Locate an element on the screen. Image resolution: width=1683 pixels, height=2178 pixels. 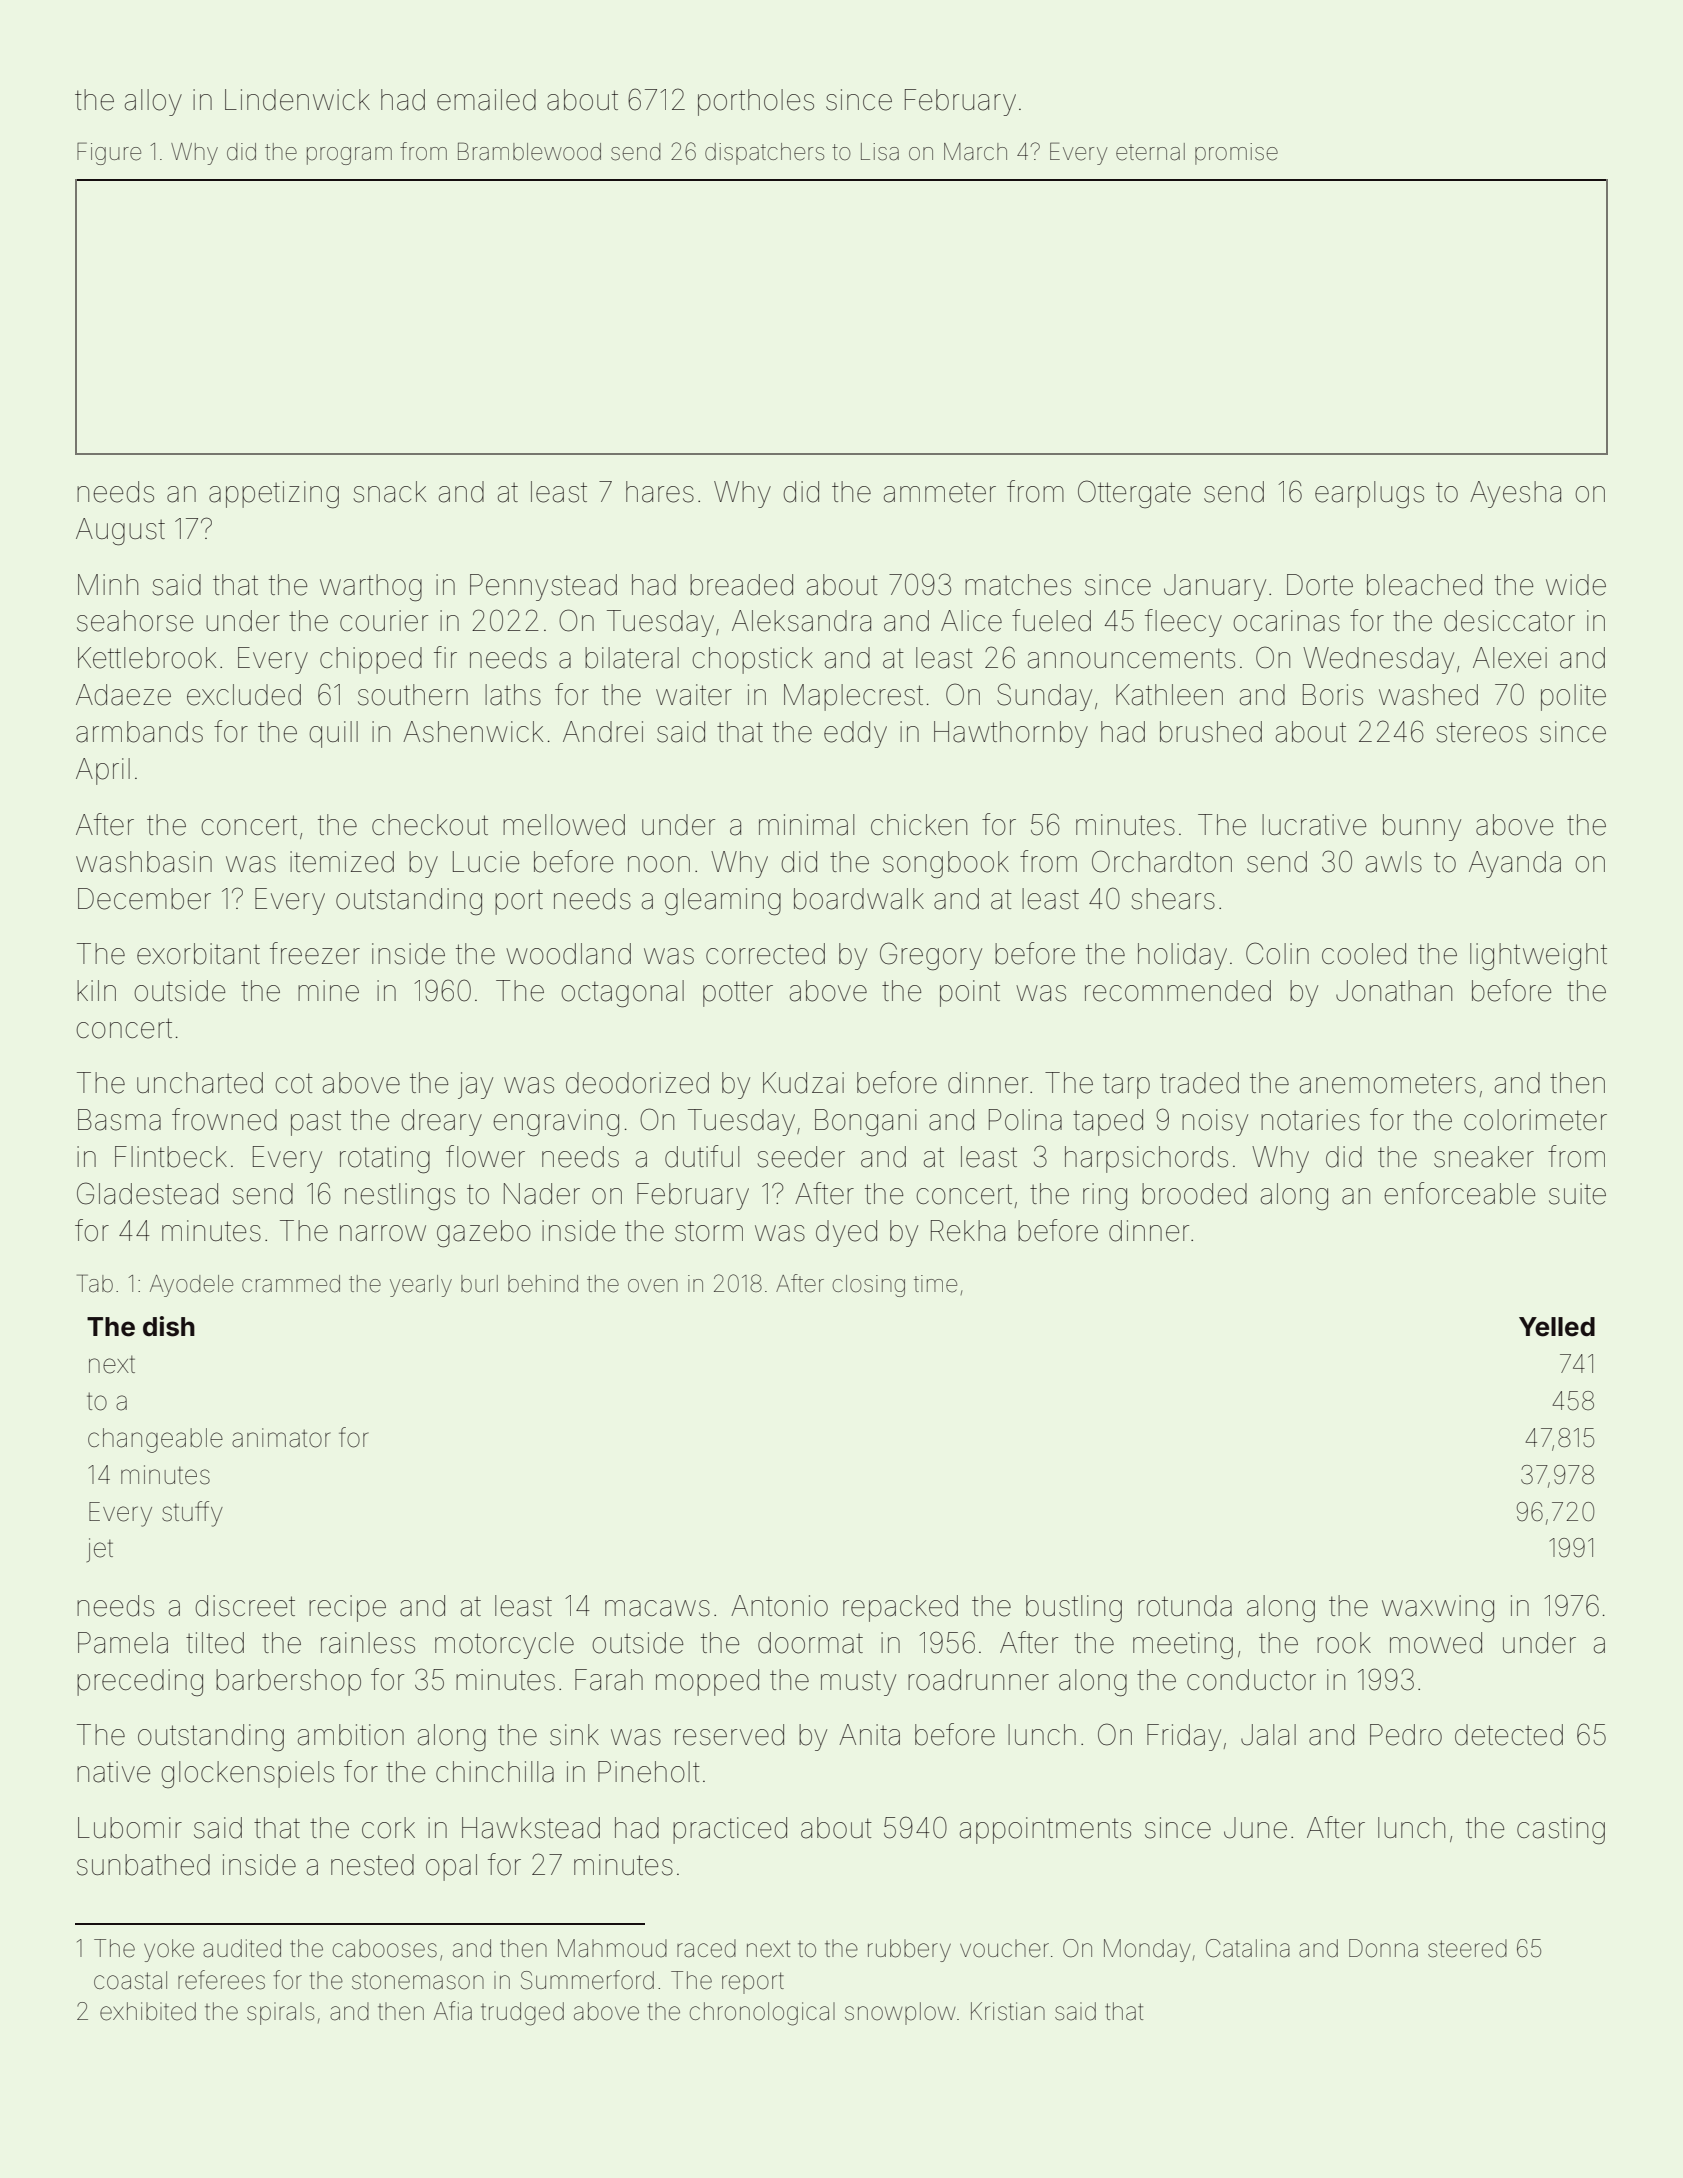
June is located at coordinates (1255, 1828).
